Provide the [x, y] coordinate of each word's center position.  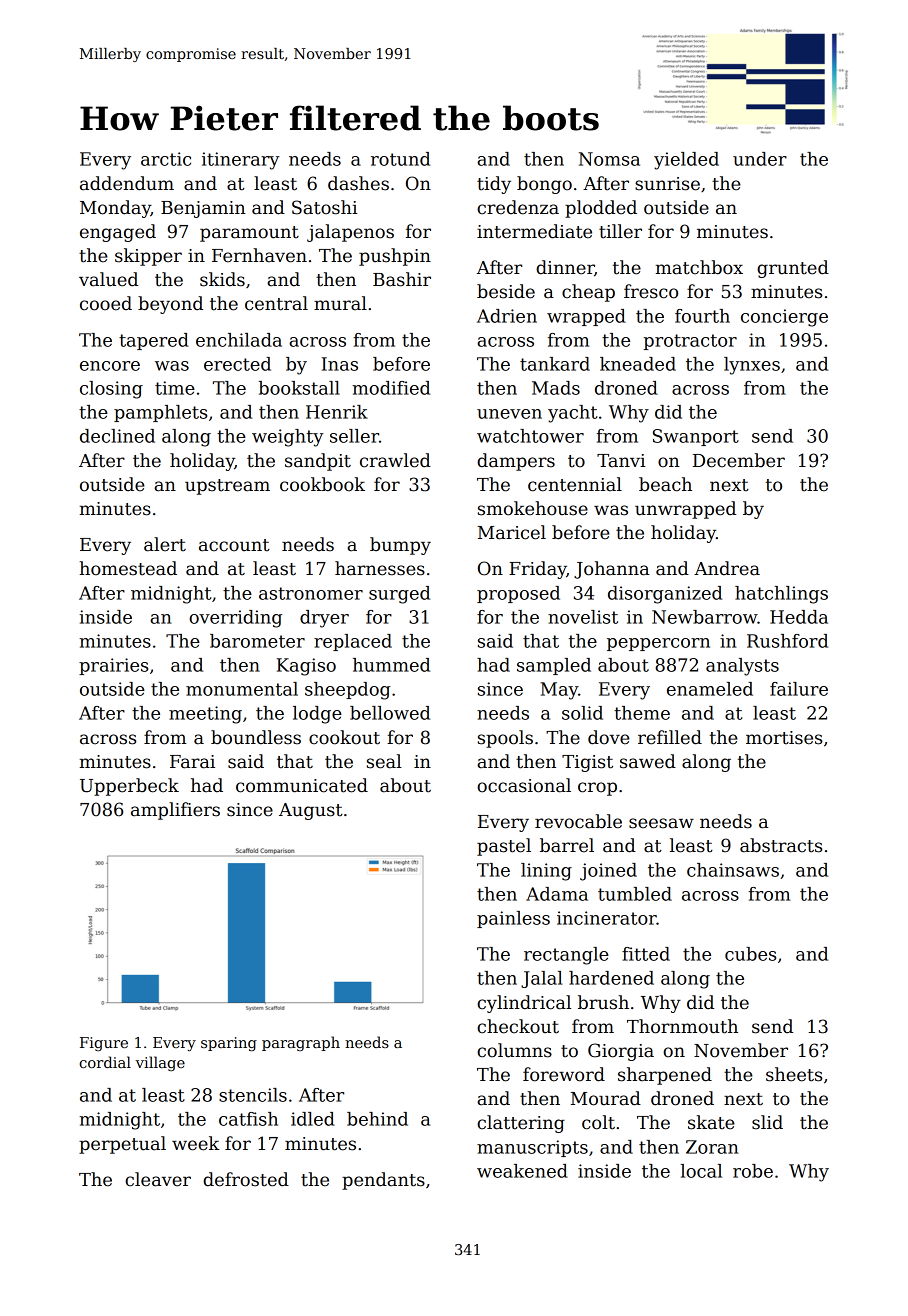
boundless [256, 737]
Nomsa [609, 159]
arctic [166, 159]
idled [313, 1119]
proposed [518, 594]
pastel [504, 847]
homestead [128, 568]
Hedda [799, 617]
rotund [400, 159]
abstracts [781, 845]
